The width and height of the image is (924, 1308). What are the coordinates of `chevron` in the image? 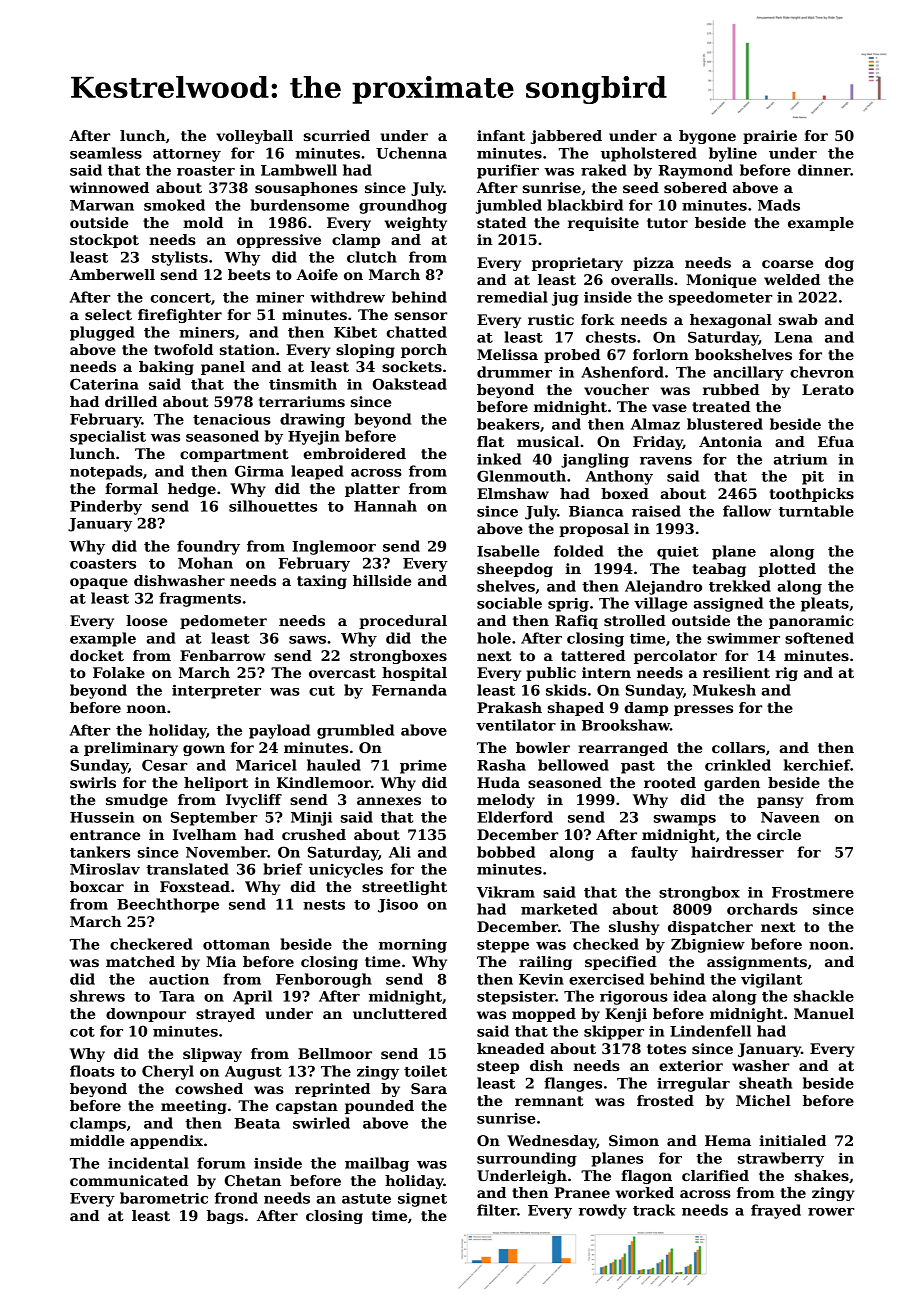 It's located at (822, 372).
